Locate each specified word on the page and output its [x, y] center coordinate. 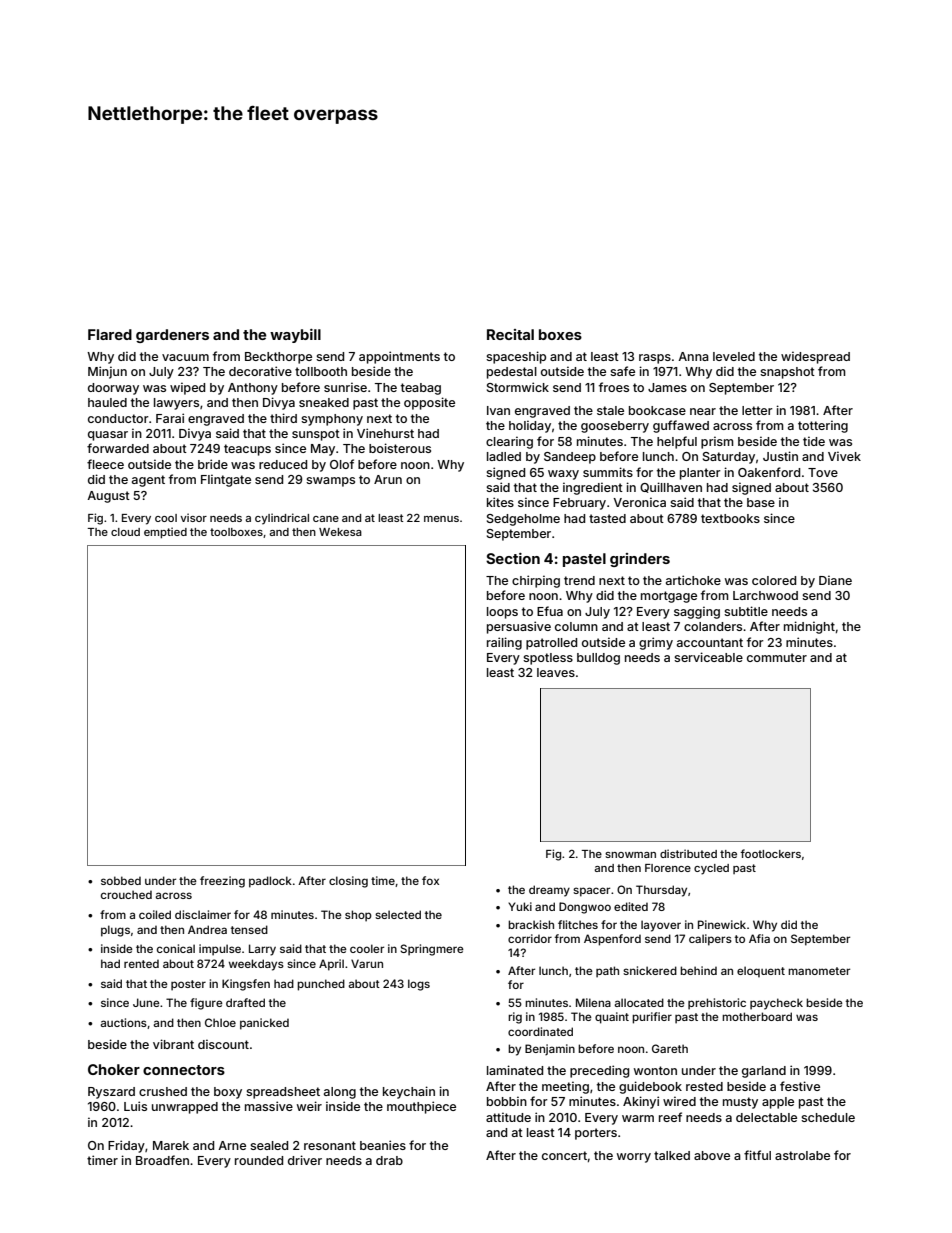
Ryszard [111, 1093]
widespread [815, 357]
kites [500, 502]
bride [213, 464]
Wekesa [340, 532]
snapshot [787, 373]
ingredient [593, 488]
